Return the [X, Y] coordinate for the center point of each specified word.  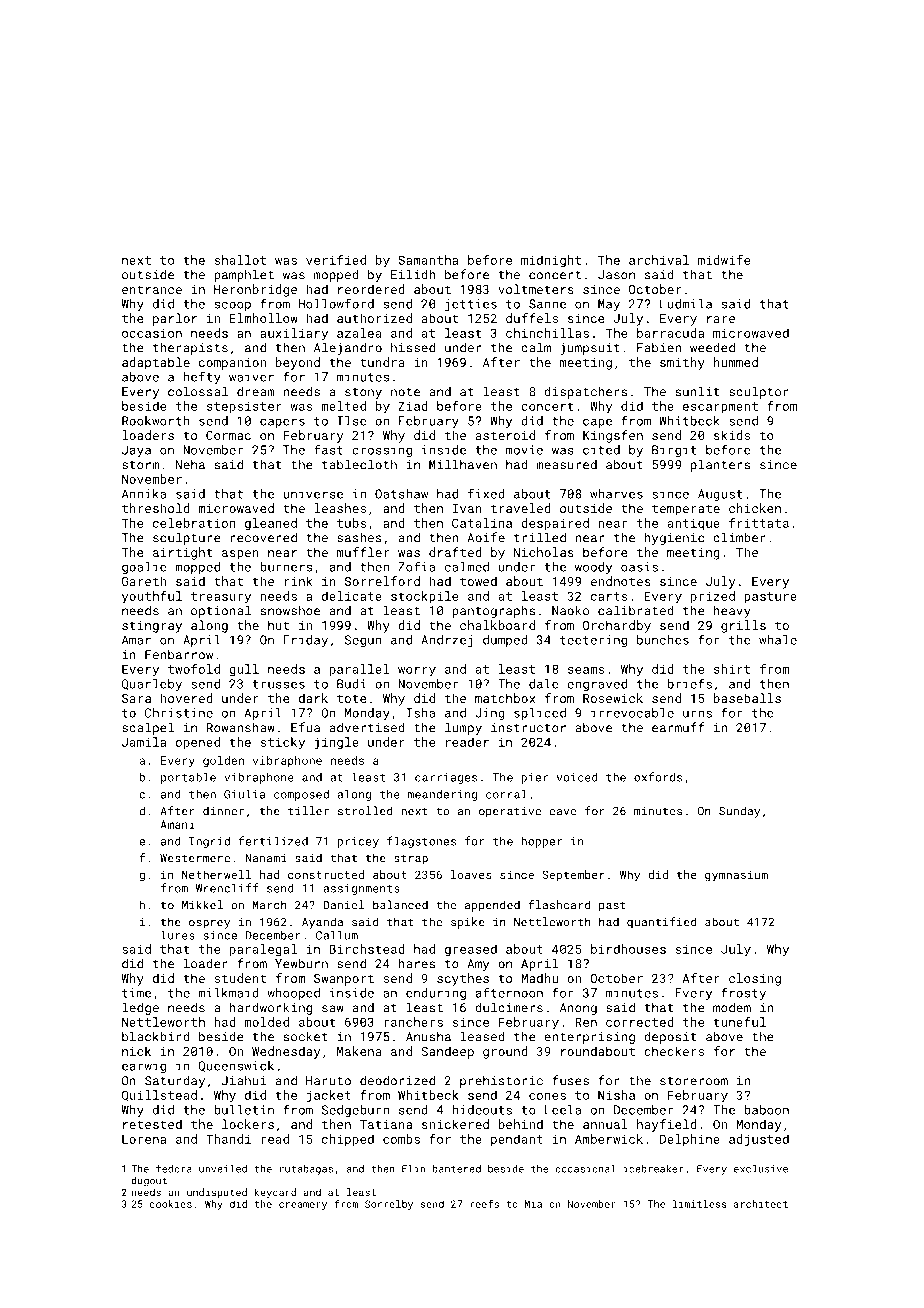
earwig [144, 1067]
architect [761, 1204]
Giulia [244, 794]
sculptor [759, 392]
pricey [358, 842]
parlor [175, 319]
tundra [382, 362]
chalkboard [497, 625]
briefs [690, 683]
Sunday [739, 812]
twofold [194, 669]
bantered [457, 1169]
